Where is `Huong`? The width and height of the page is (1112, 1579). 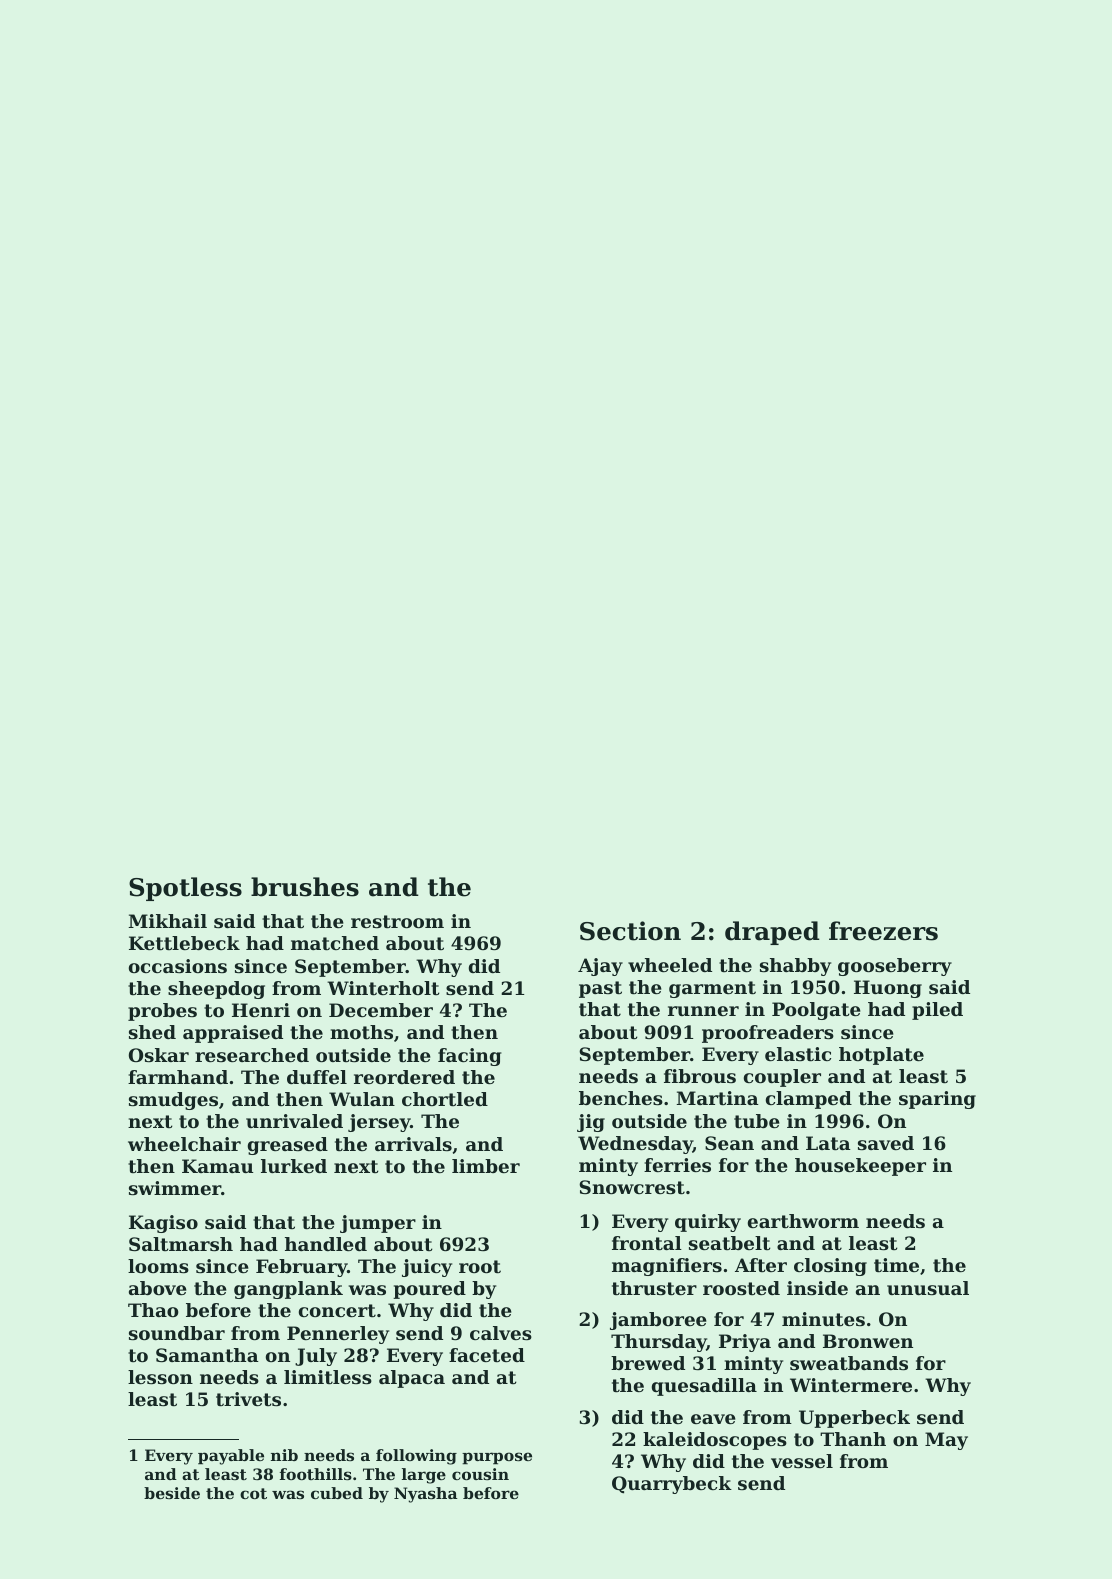
Huong is located at coordinates (888, 989).
